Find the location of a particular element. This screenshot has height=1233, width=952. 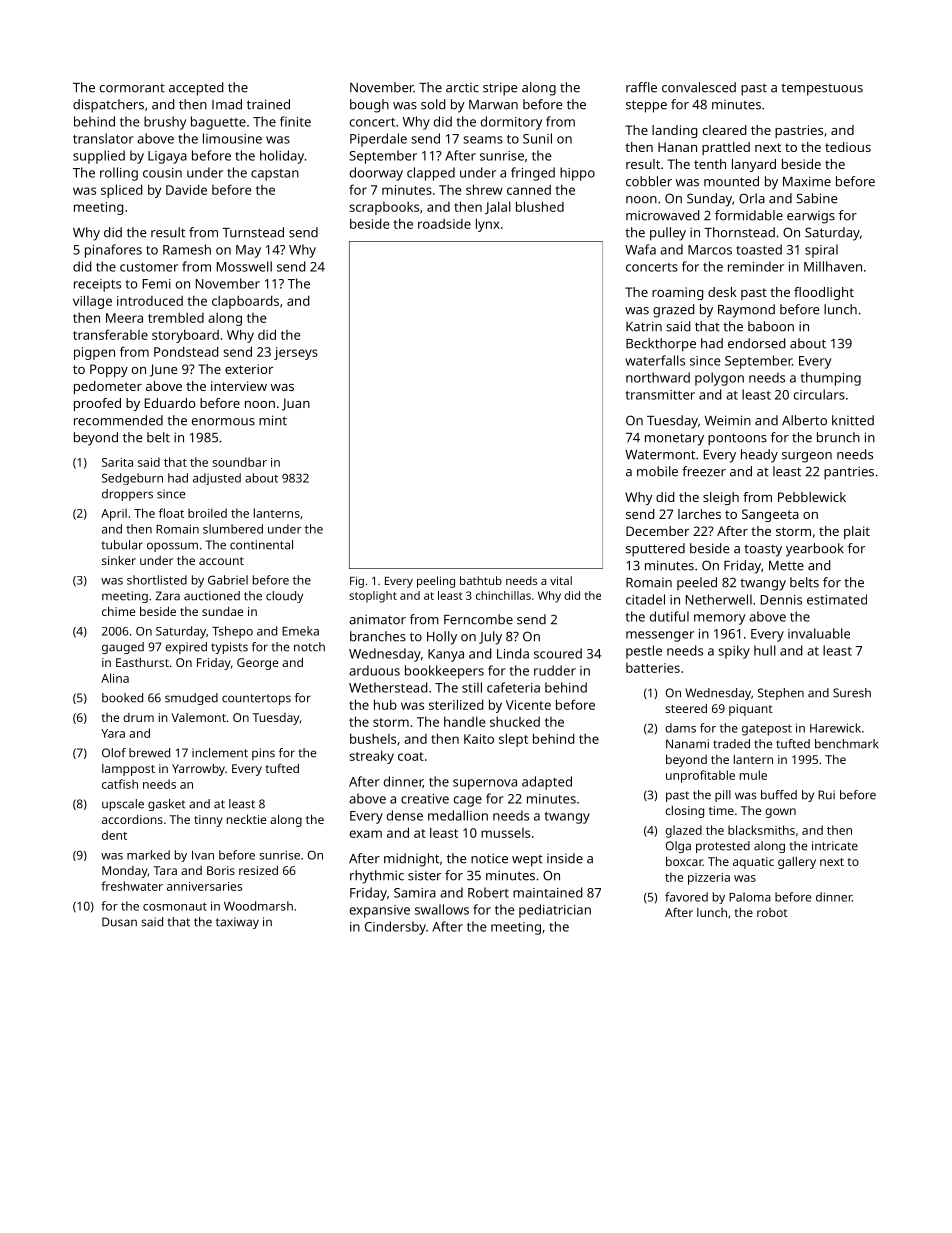

gown is located at coordinates (780, 813).
